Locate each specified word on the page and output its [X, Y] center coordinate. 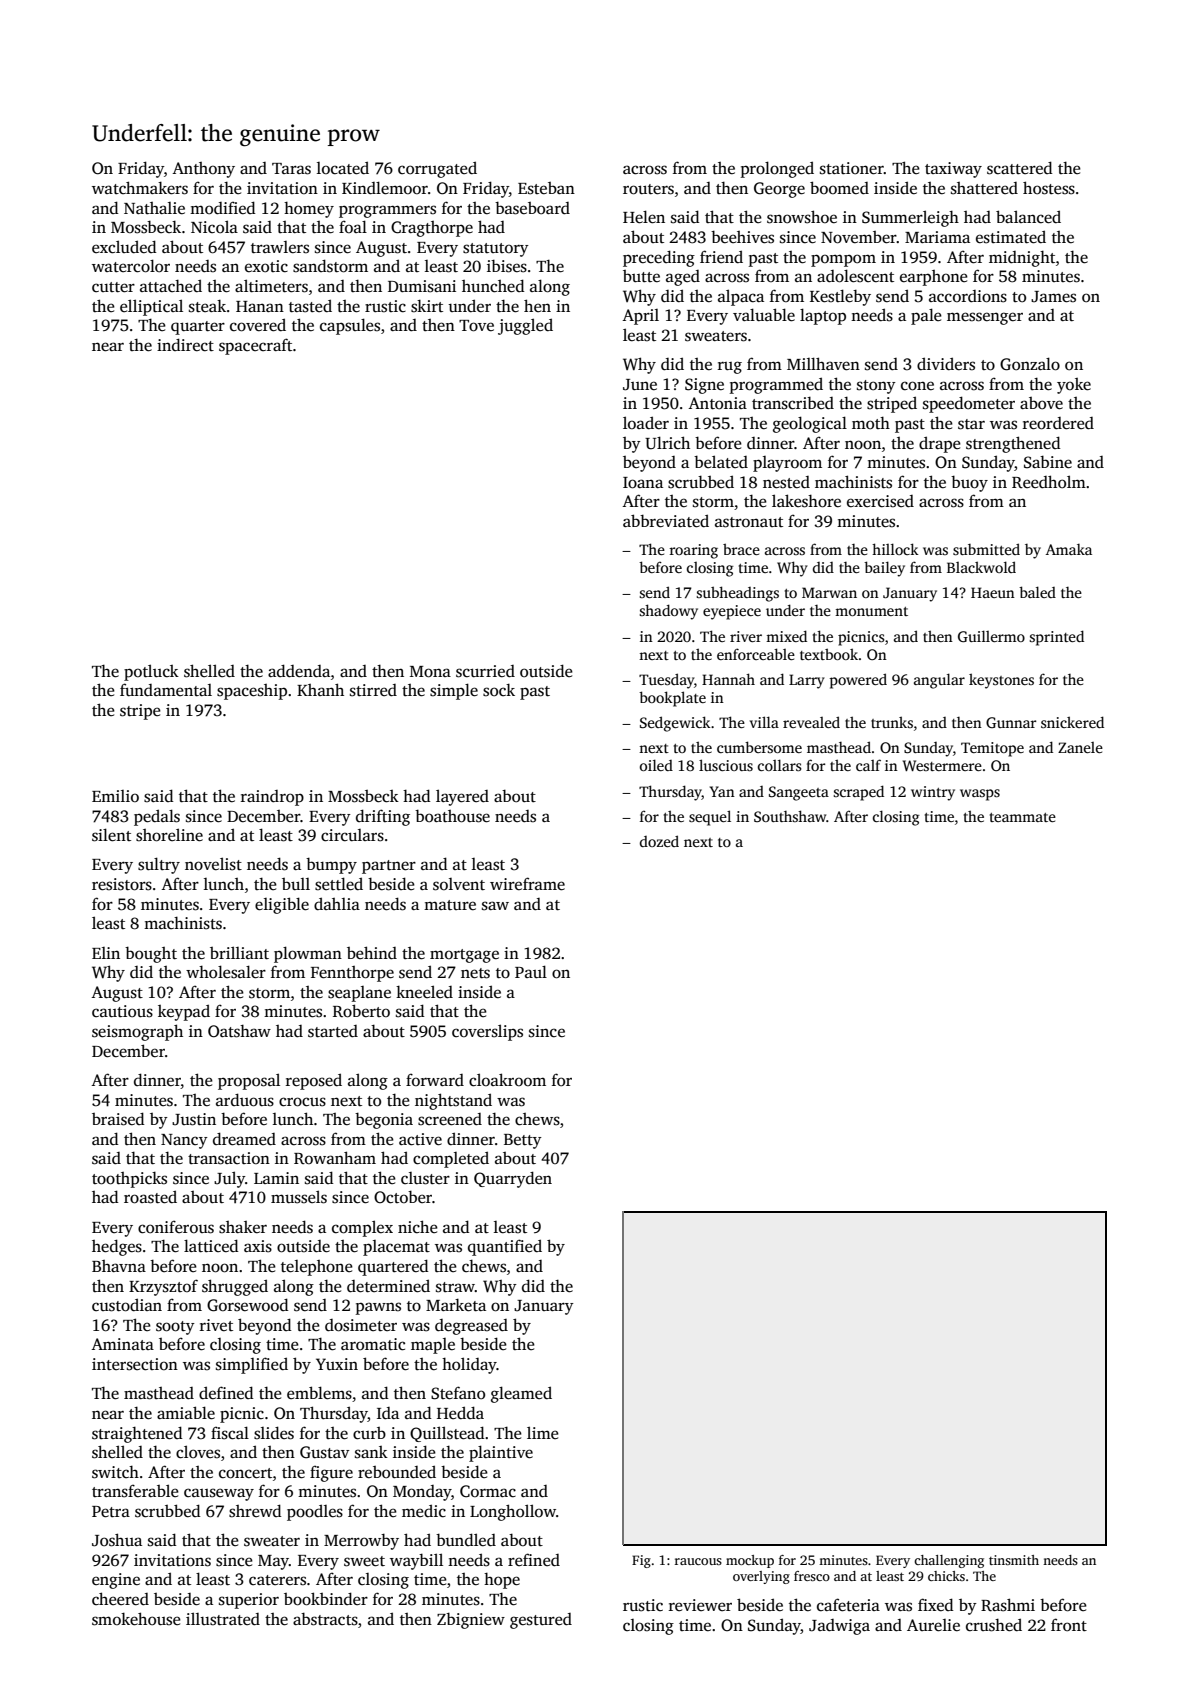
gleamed [521, 1394]
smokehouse [136, 1619]
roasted [150, 1197]
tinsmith [1014, 1560]
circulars [352, 835]
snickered [1072, 722]
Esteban [546, 188]
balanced [1028, 217]
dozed [659, 841]
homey [309, 209]
